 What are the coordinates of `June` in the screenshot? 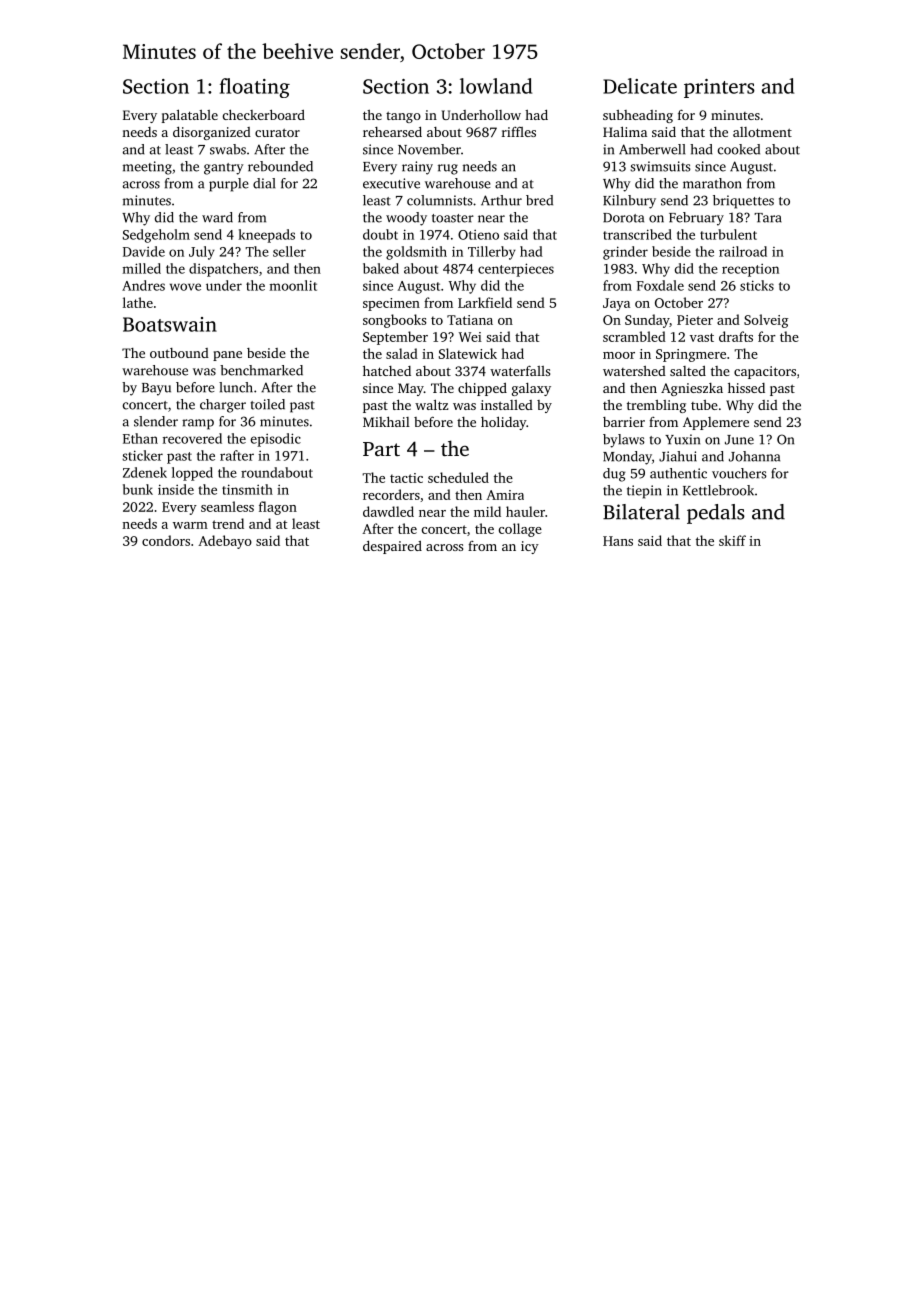 It's located at (739, 440).
